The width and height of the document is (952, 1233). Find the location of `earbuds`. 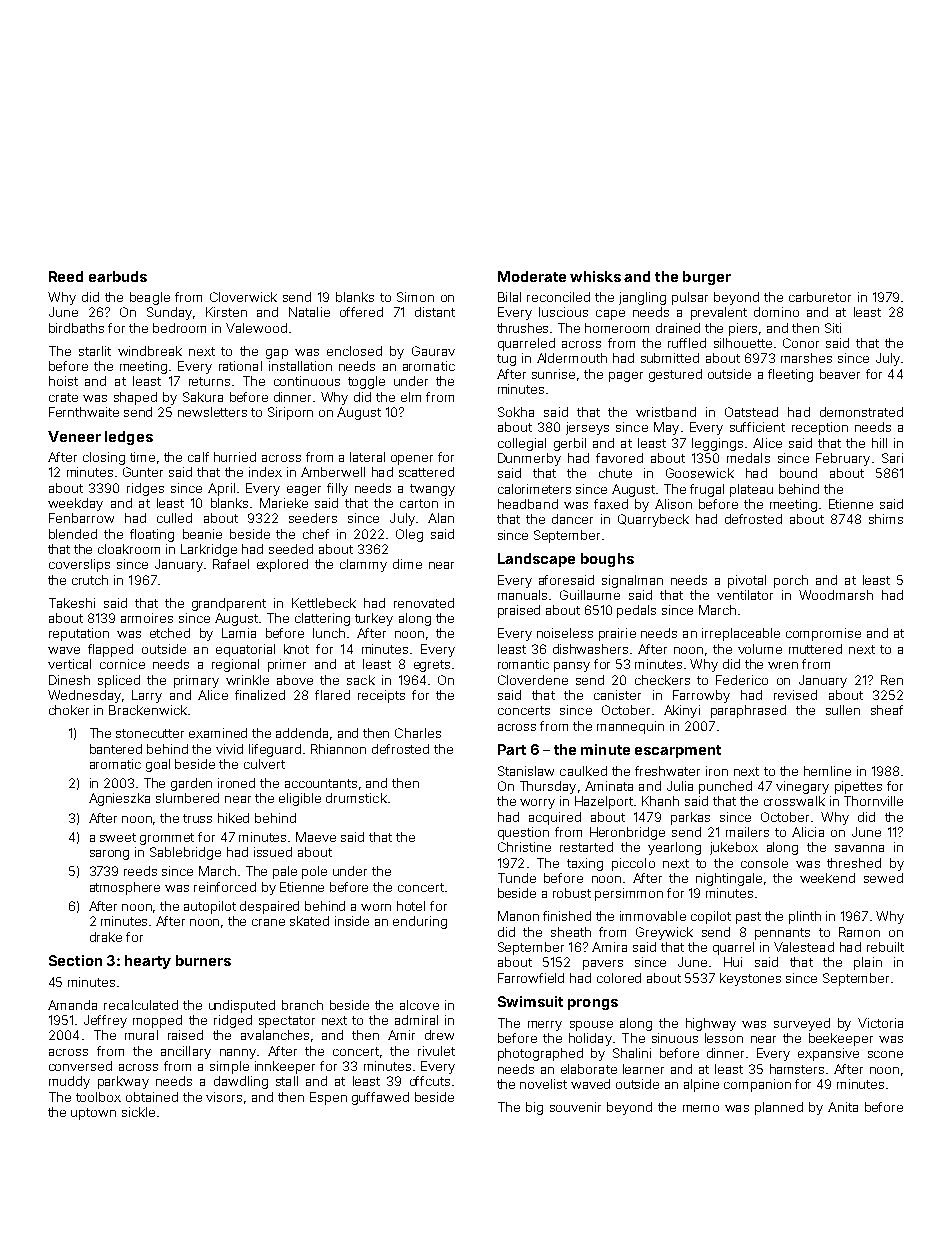

earbuds is located at coordinates (118, 276).
